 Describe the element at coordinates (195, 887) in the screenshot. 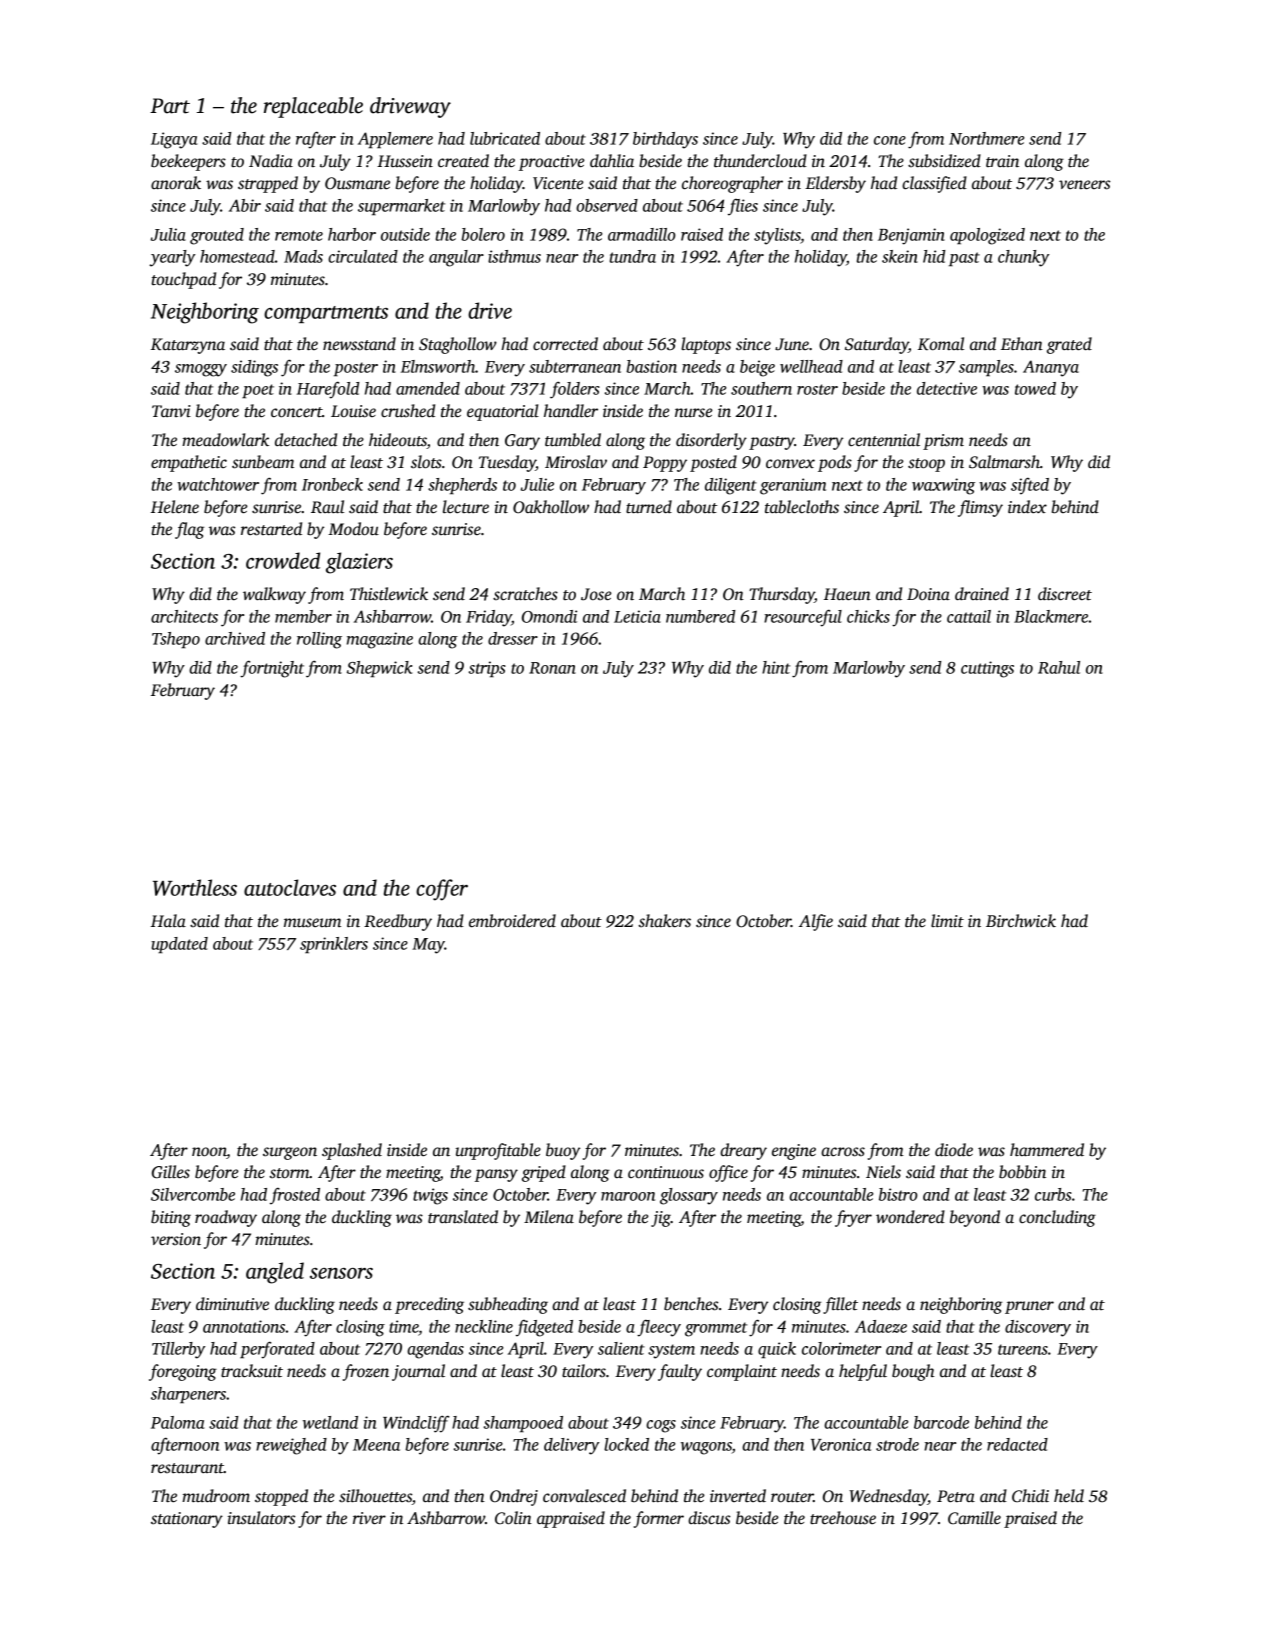

I see `Worthless` at that location.
